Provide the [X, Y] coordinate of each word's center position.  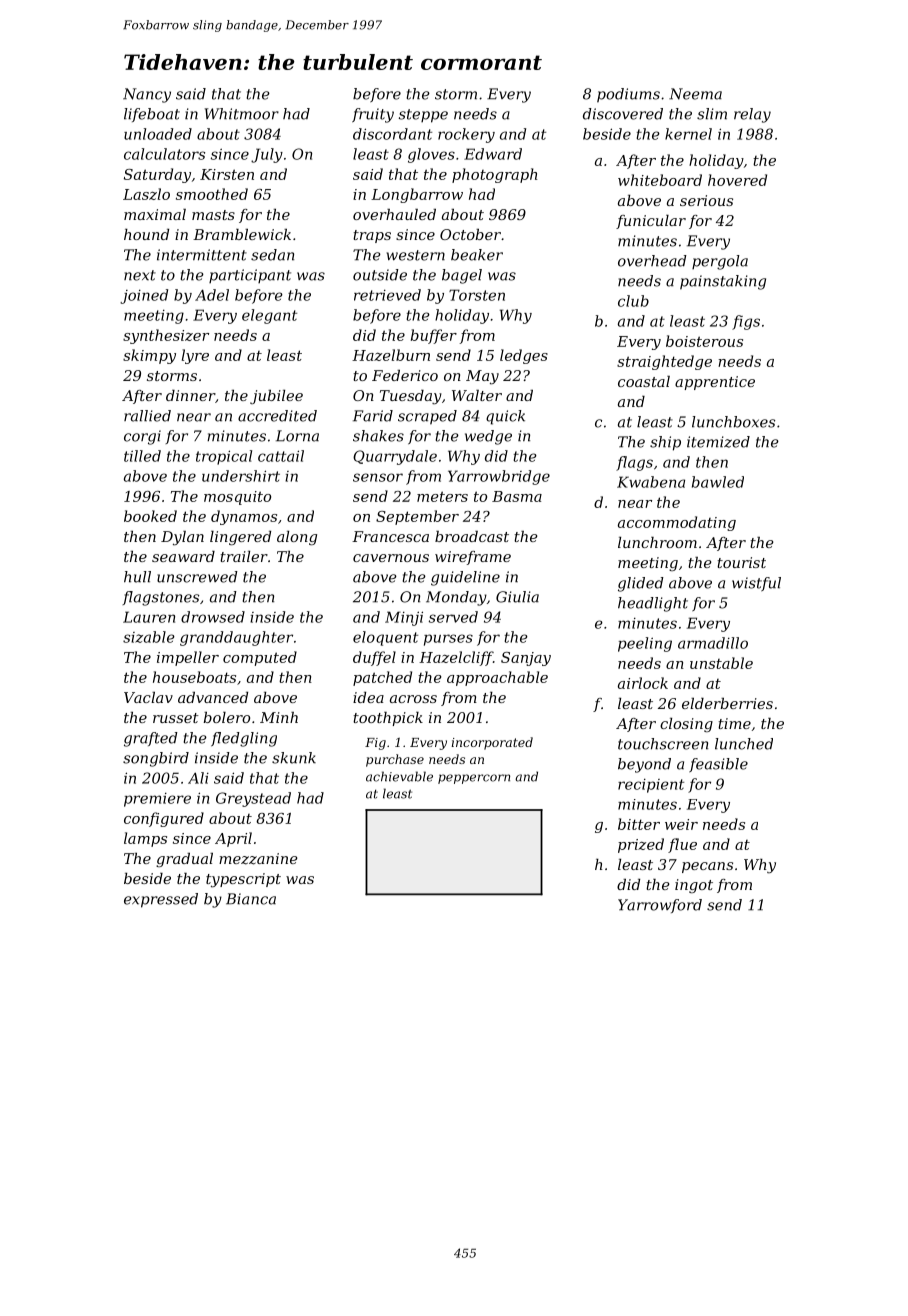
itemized [718, 442]
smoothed [212, 194]
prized [641, 845]
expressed [161, 900]
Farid [373, 416]
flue [682, 845]
